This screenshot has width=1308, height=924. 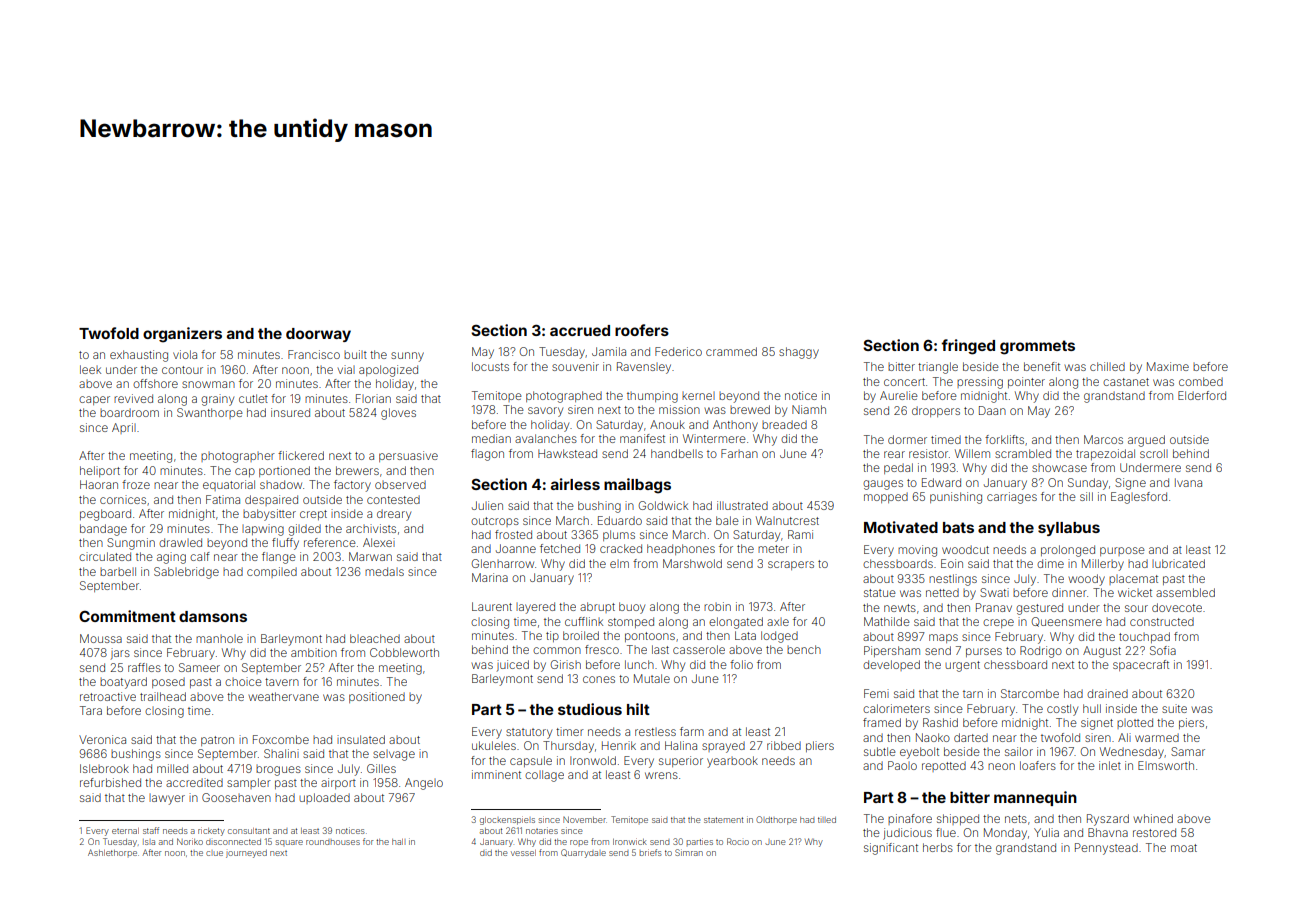 What do you see at coordinates (1139, 498) in the screenshot?
I see `Eaglesford` at bounding box center [1139, 498].
